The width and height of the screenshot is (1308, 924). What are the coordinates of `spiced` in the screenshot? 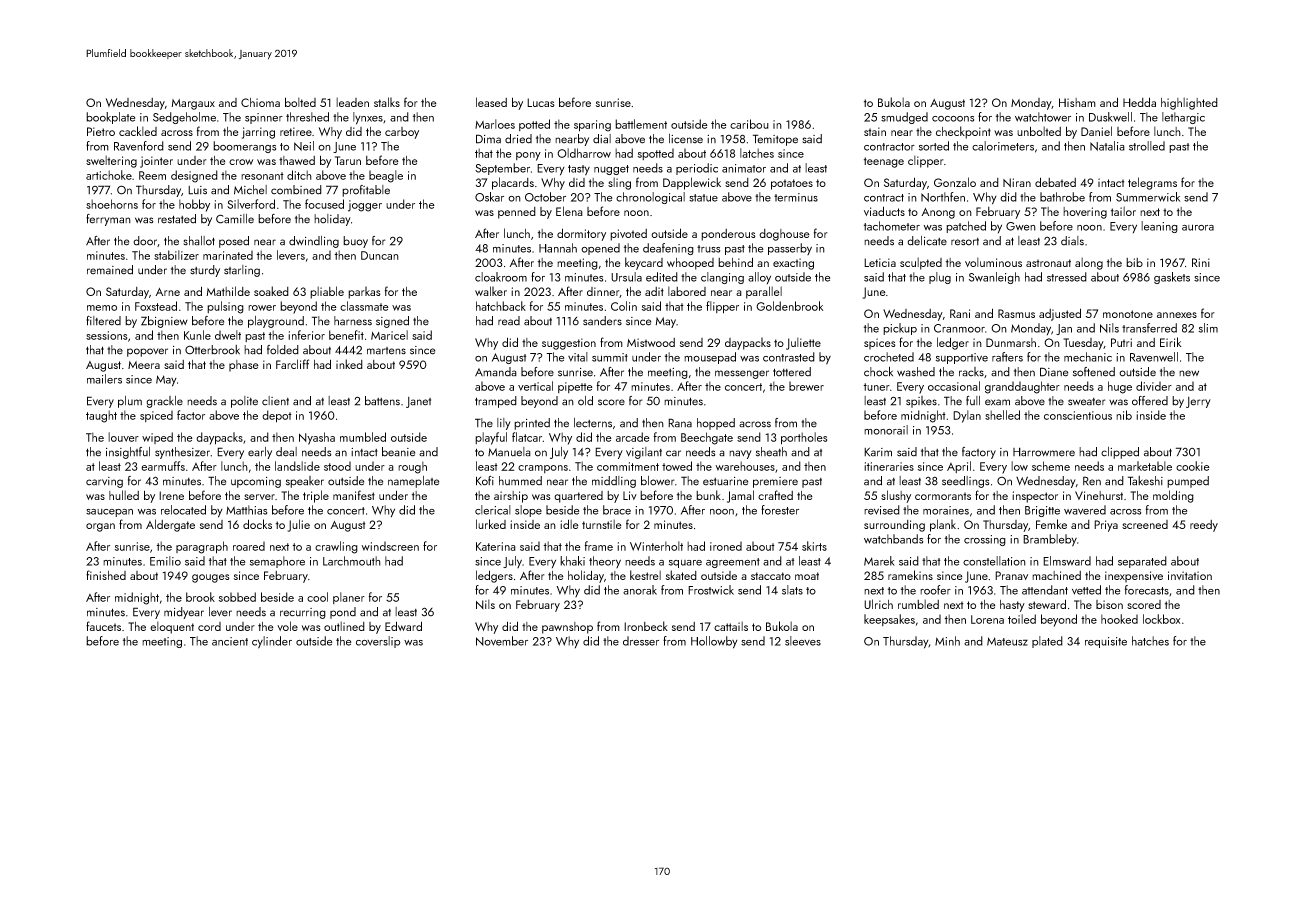 It's located at (156, 416).
